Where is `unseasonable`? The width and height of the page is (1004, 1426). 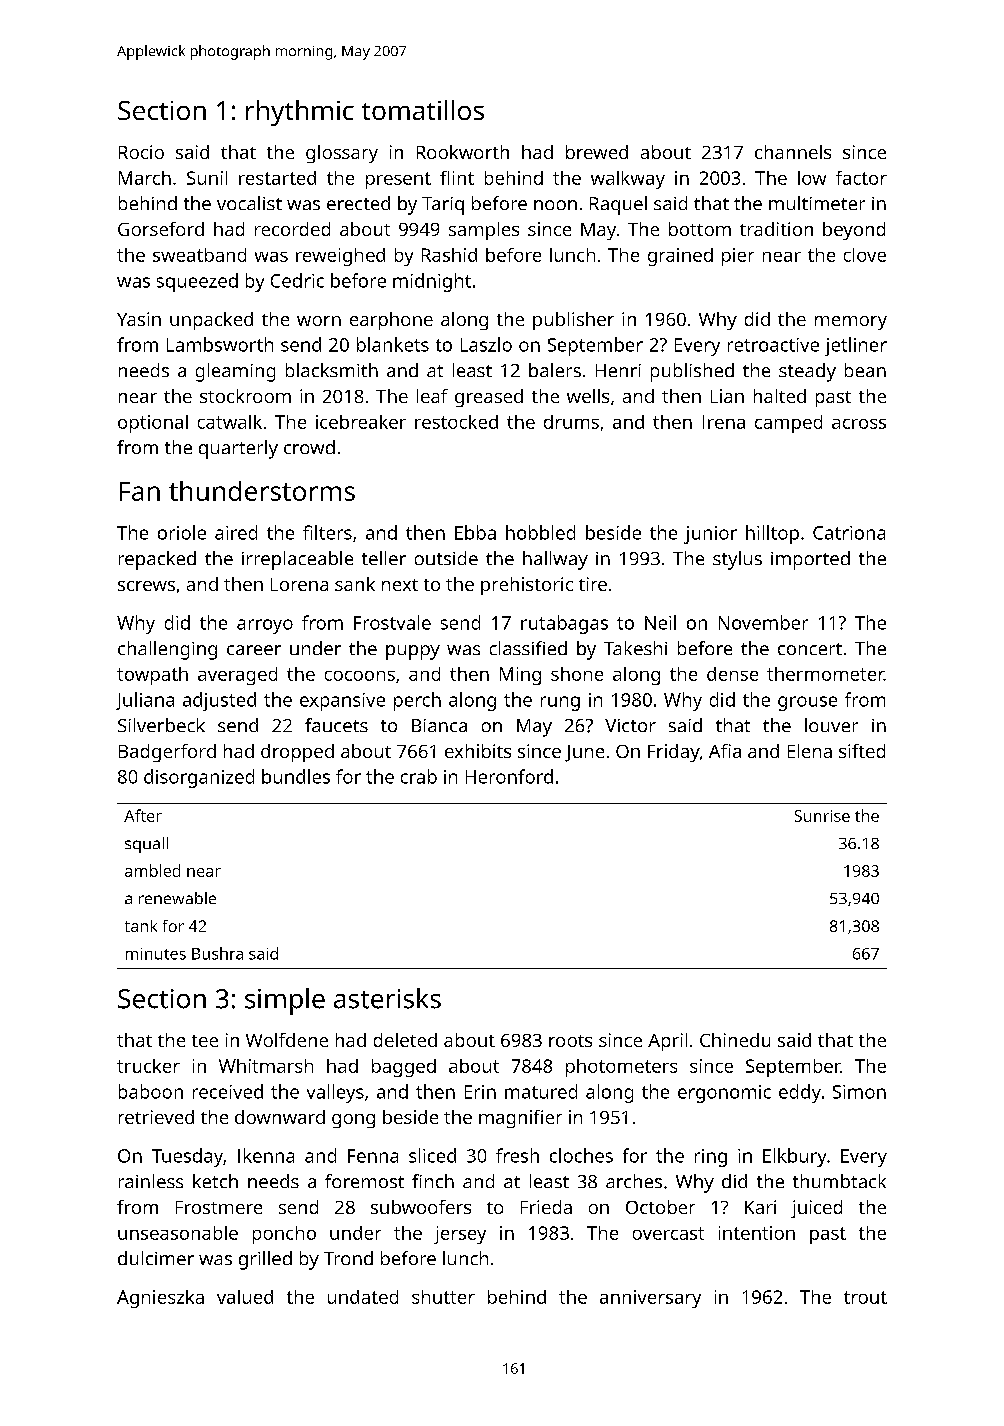 unseasonable is located at coordinates (178, 1233).
